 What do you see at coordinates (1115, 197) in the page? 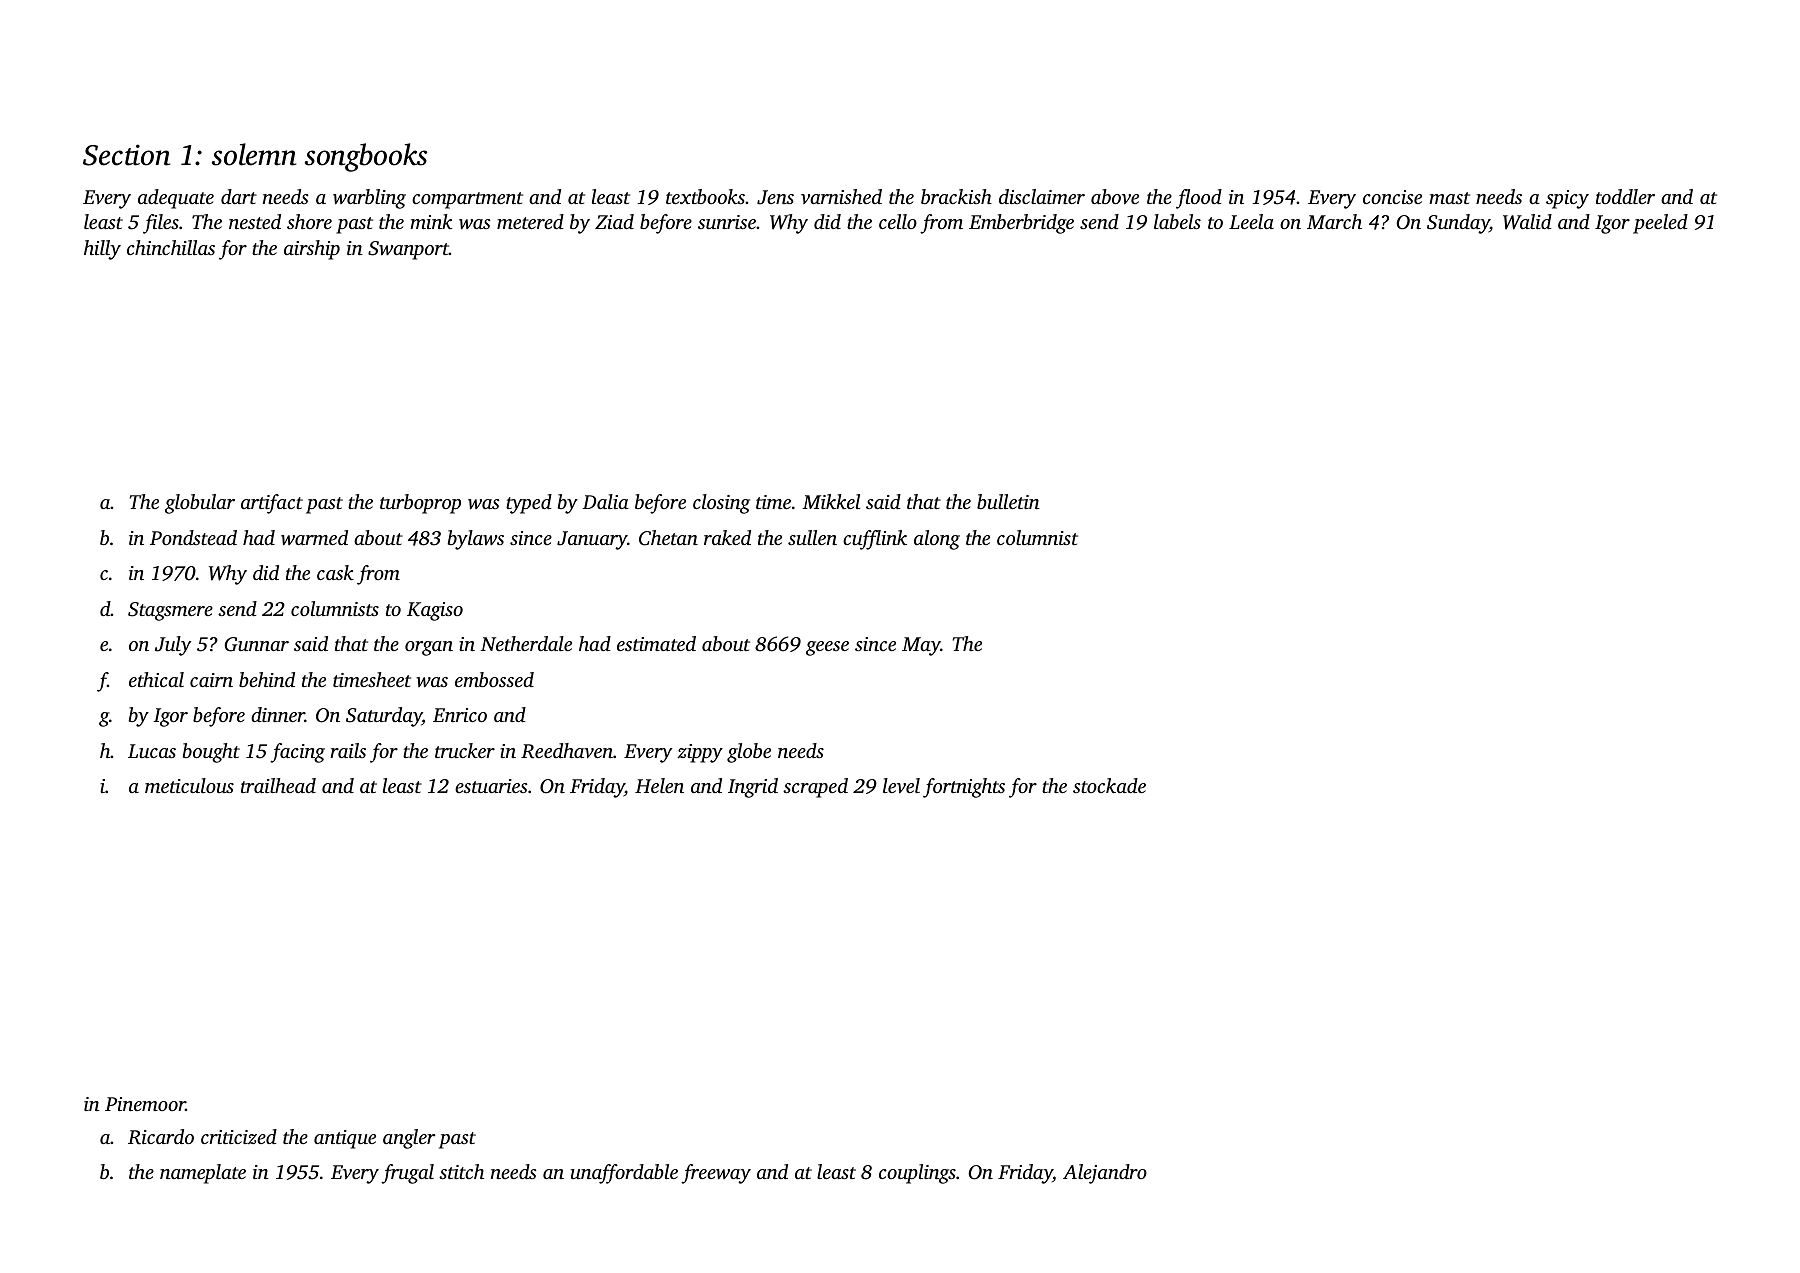
I see `above` at bounding box center [1115, 197].
